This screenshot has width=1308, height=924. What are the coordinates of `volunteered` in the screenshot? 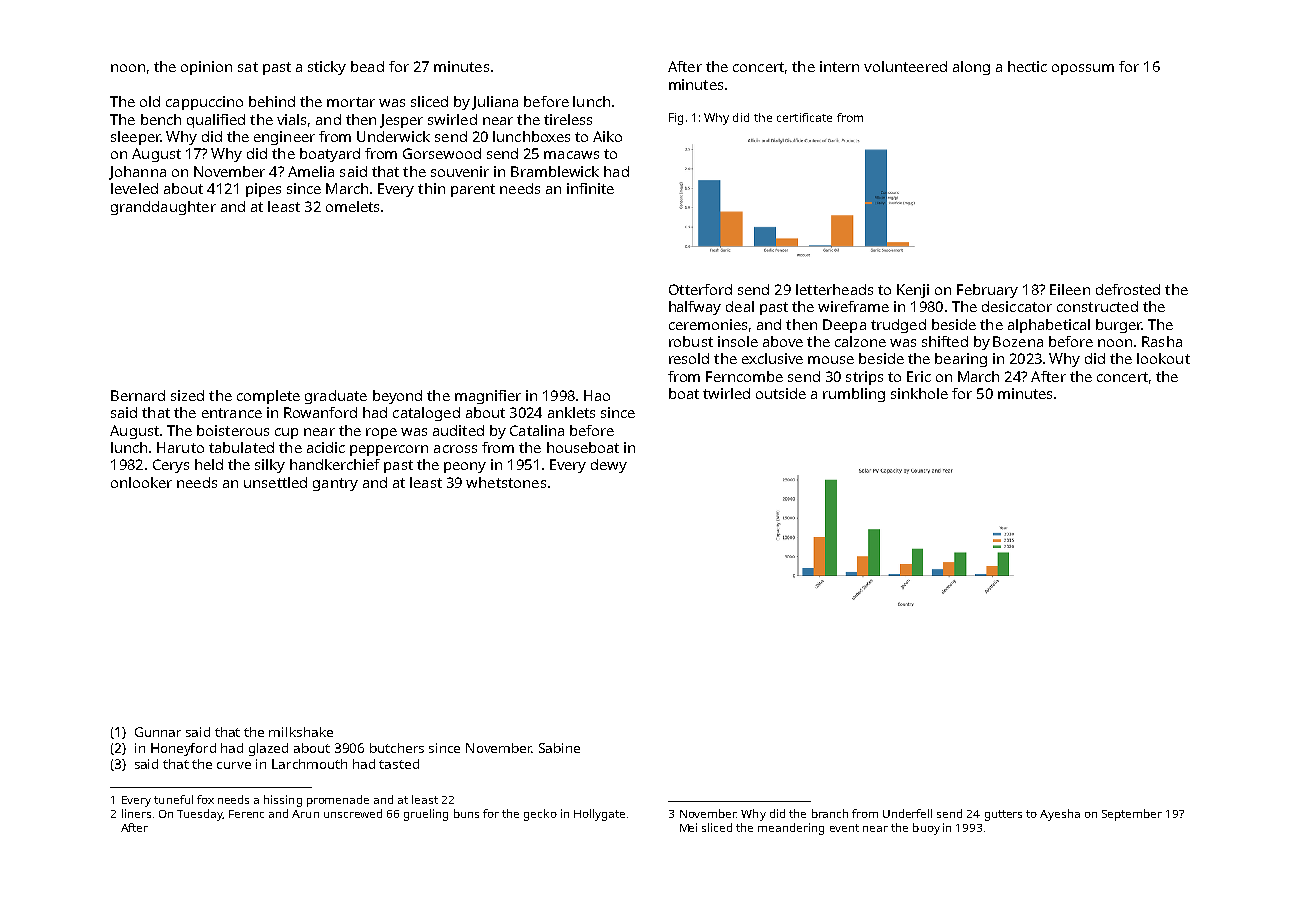 It's located at (905, 66).
